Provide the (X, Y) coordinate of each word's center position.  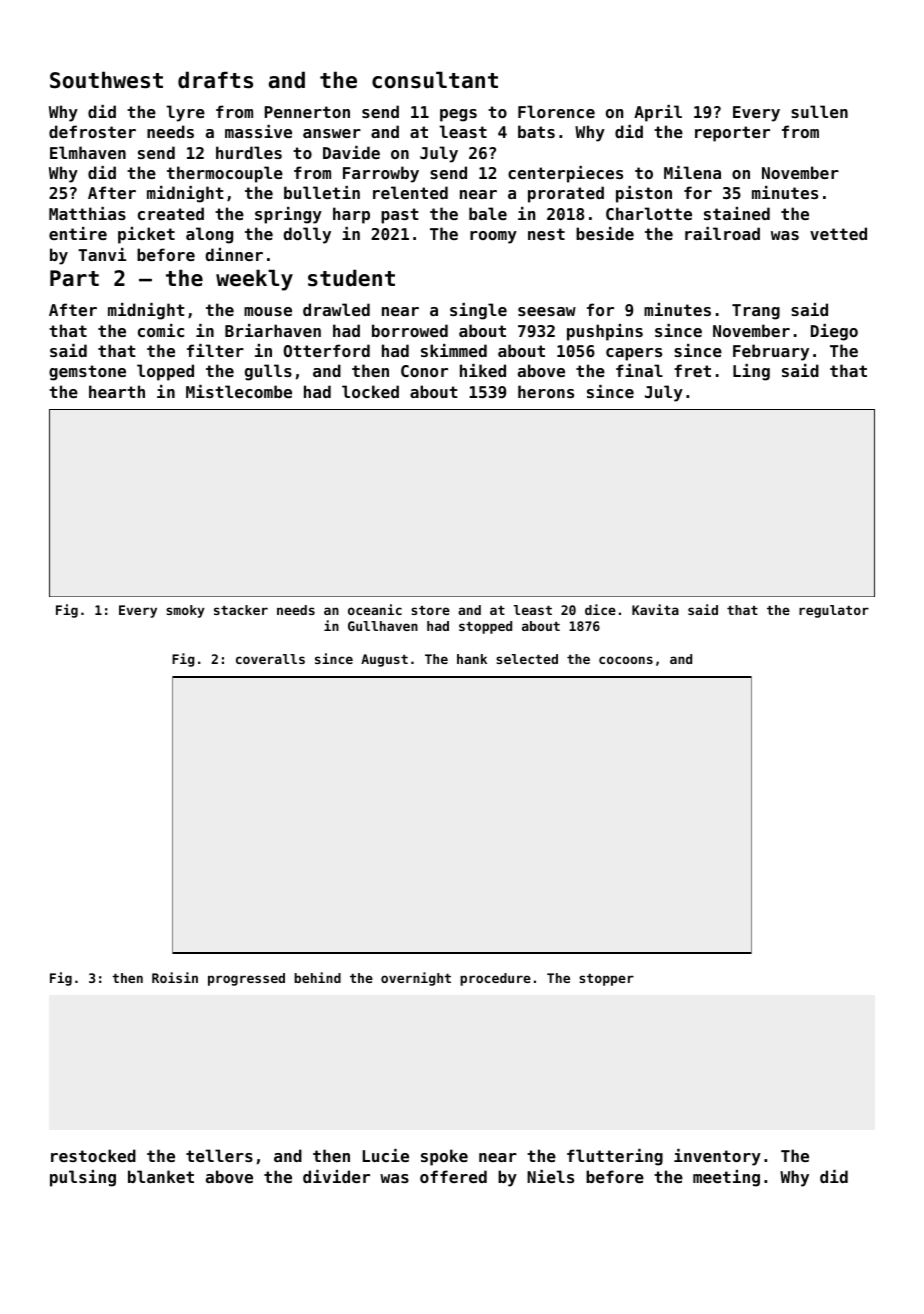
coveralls (270, 659)
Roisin (175, 977)
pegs (458, 115)
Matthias (87, 213)
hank (472, 659)
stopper (606, 980)
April (658, 113)
